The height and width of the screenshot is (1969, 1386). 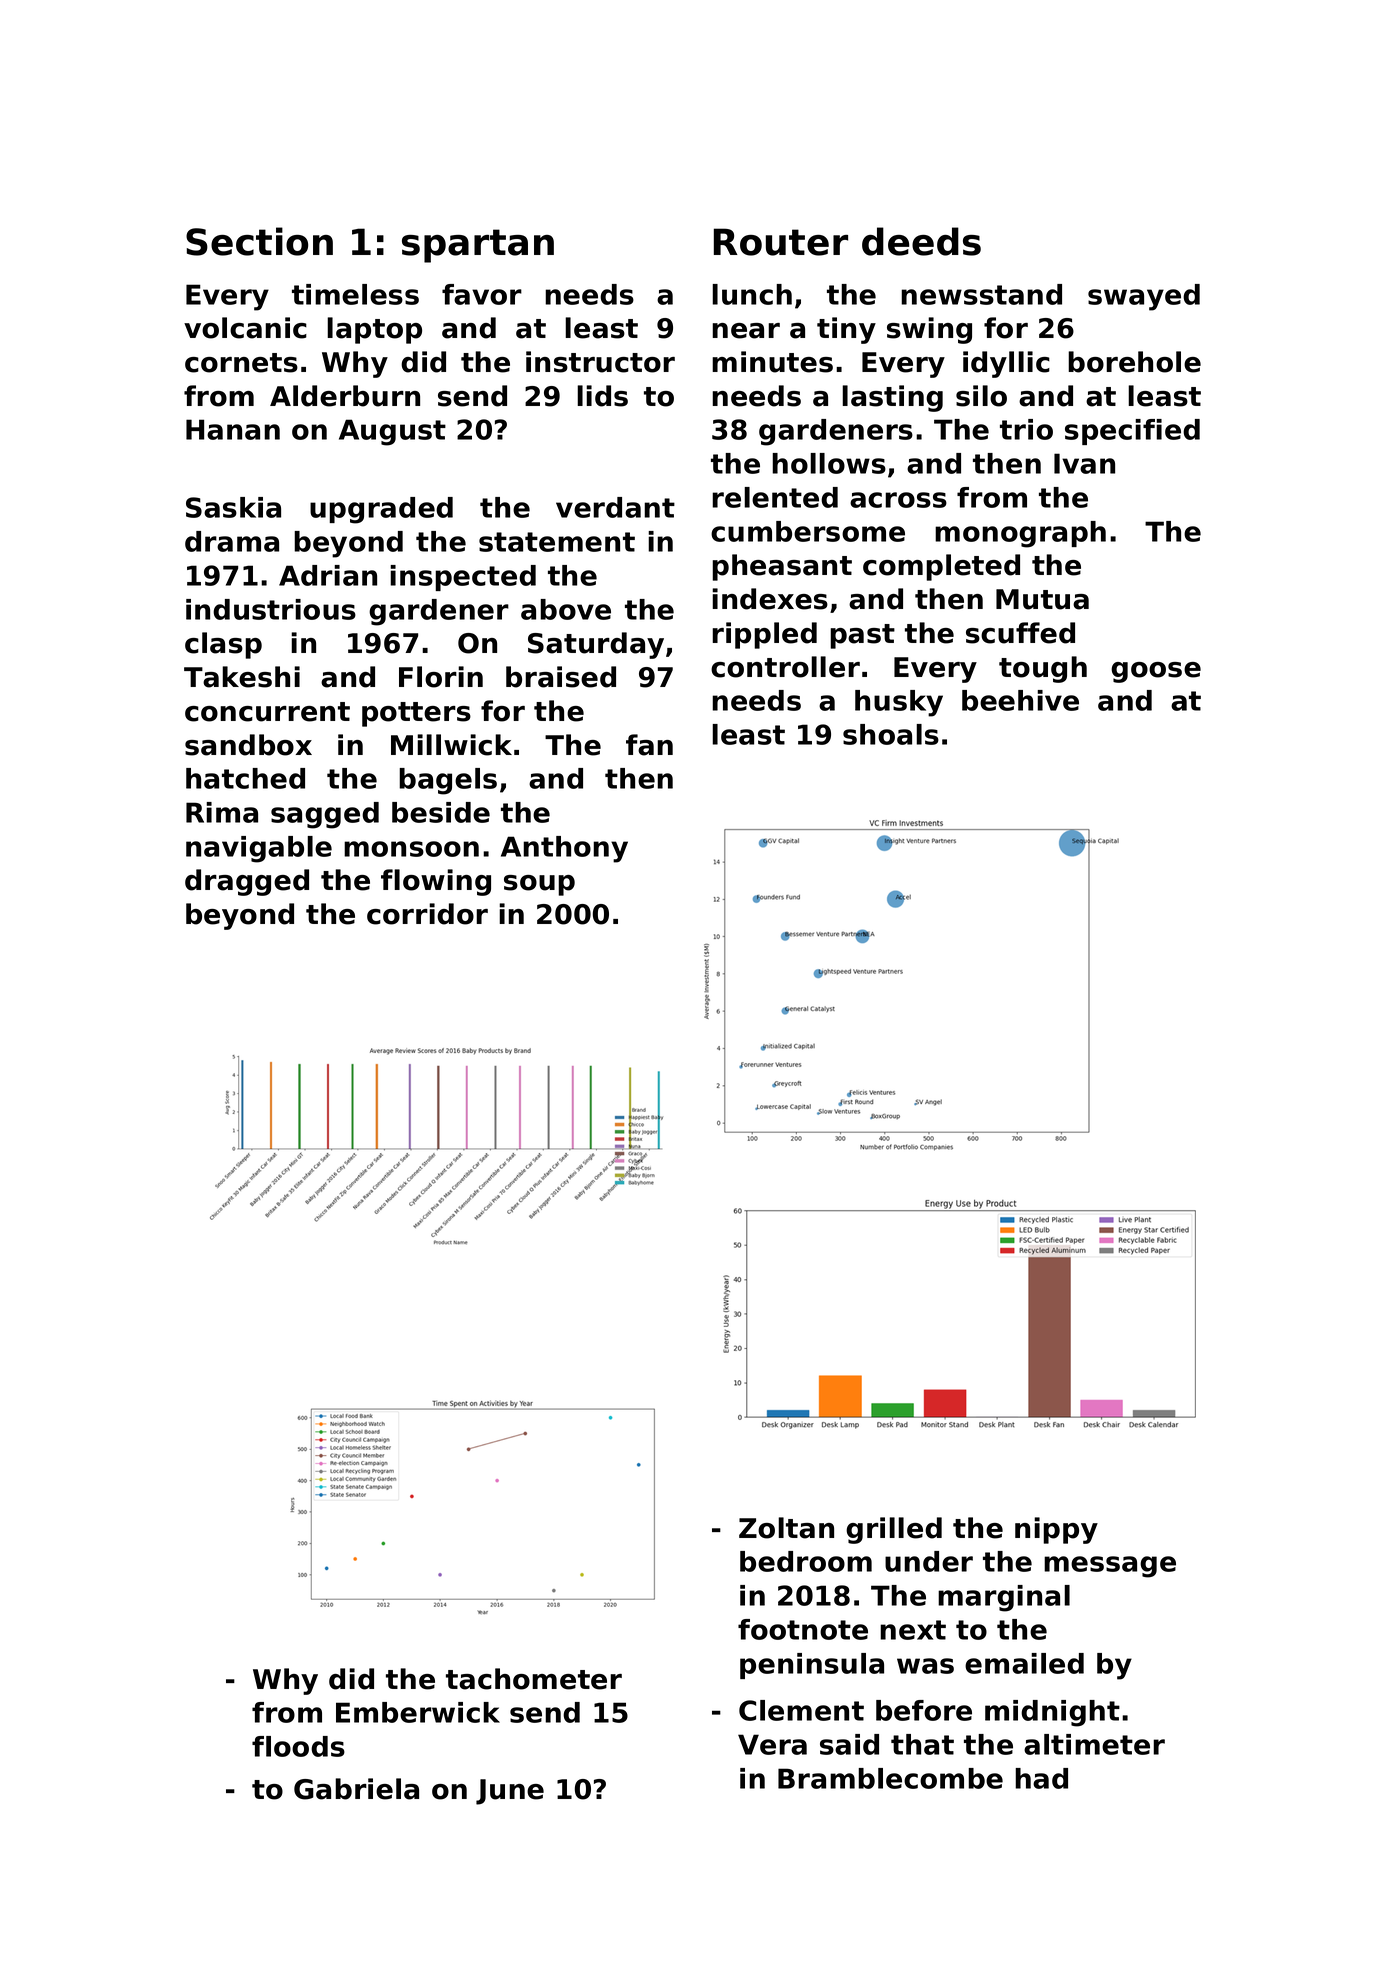 What do you see at coordinates (259, 241) in the screenshot?
I see `Section` at bounding box center [259, 241].
